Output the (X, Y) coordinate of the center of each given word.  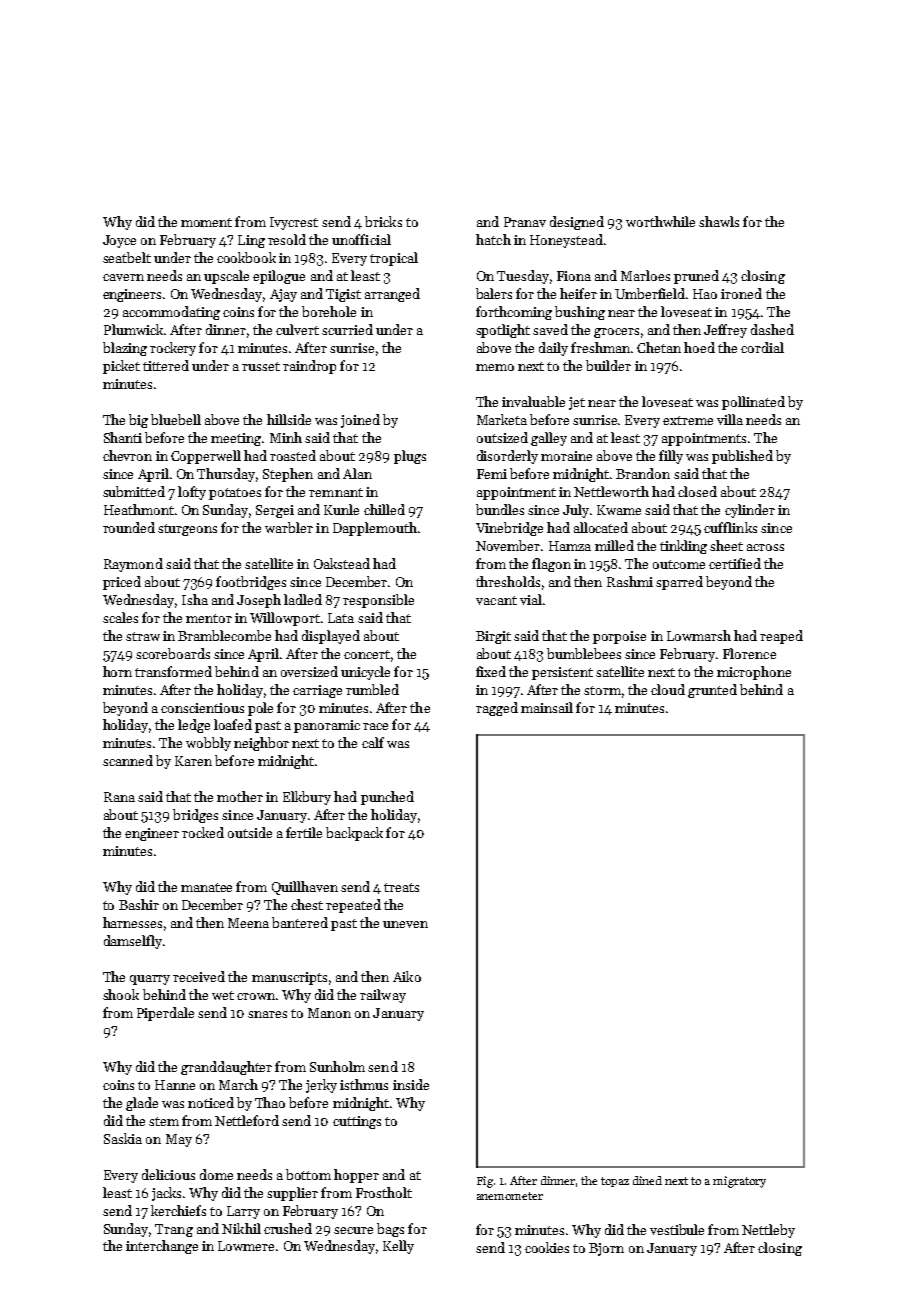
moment (206, 222)
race (375, 726)
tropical (394, 259)
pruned (696, 277)
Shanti (123, 437)
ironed (741, 293)
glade (142, 1104)
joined (360, 421)
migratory (739, 1182)
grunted (712, 691)
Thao (270, 1102)
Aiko (407, 976)
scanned (128, 760)
